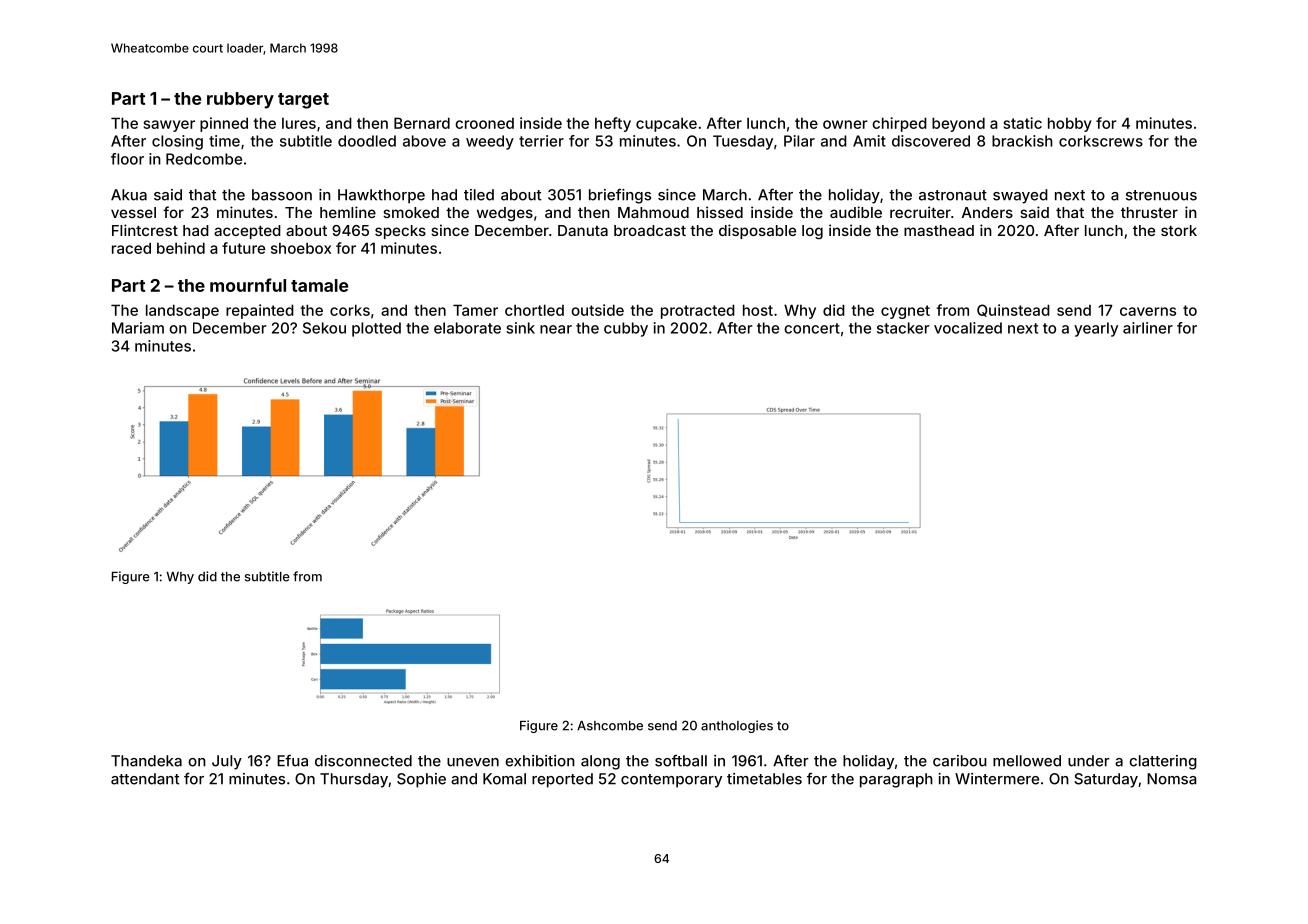 The height and width of the screenshot is (924, 1308). What do you see at coordinates (145, 779) in the screenshot?
I see `attendant` at bounding box center [145, 779].
